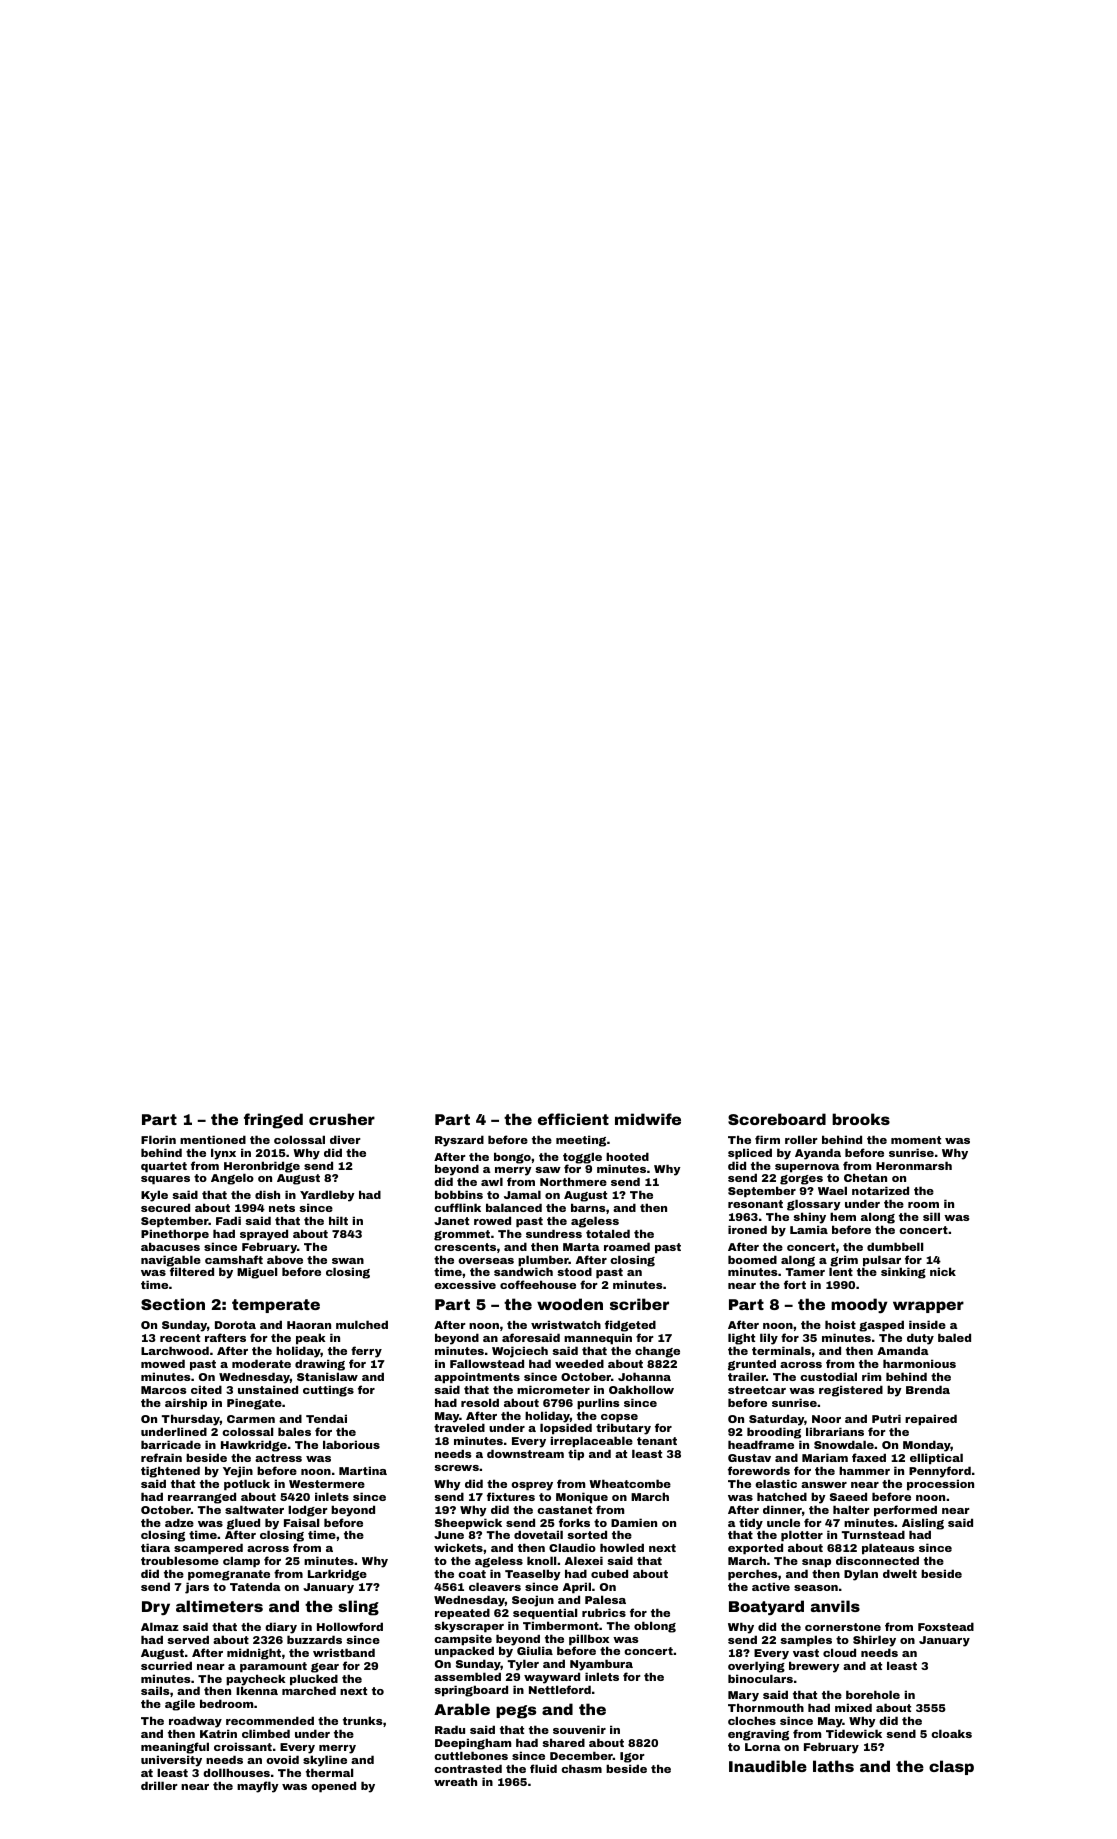 Image resolution: width=1117 pixels, height=1839 pixels. I want to click on mayfly, so click(258, 1787).
